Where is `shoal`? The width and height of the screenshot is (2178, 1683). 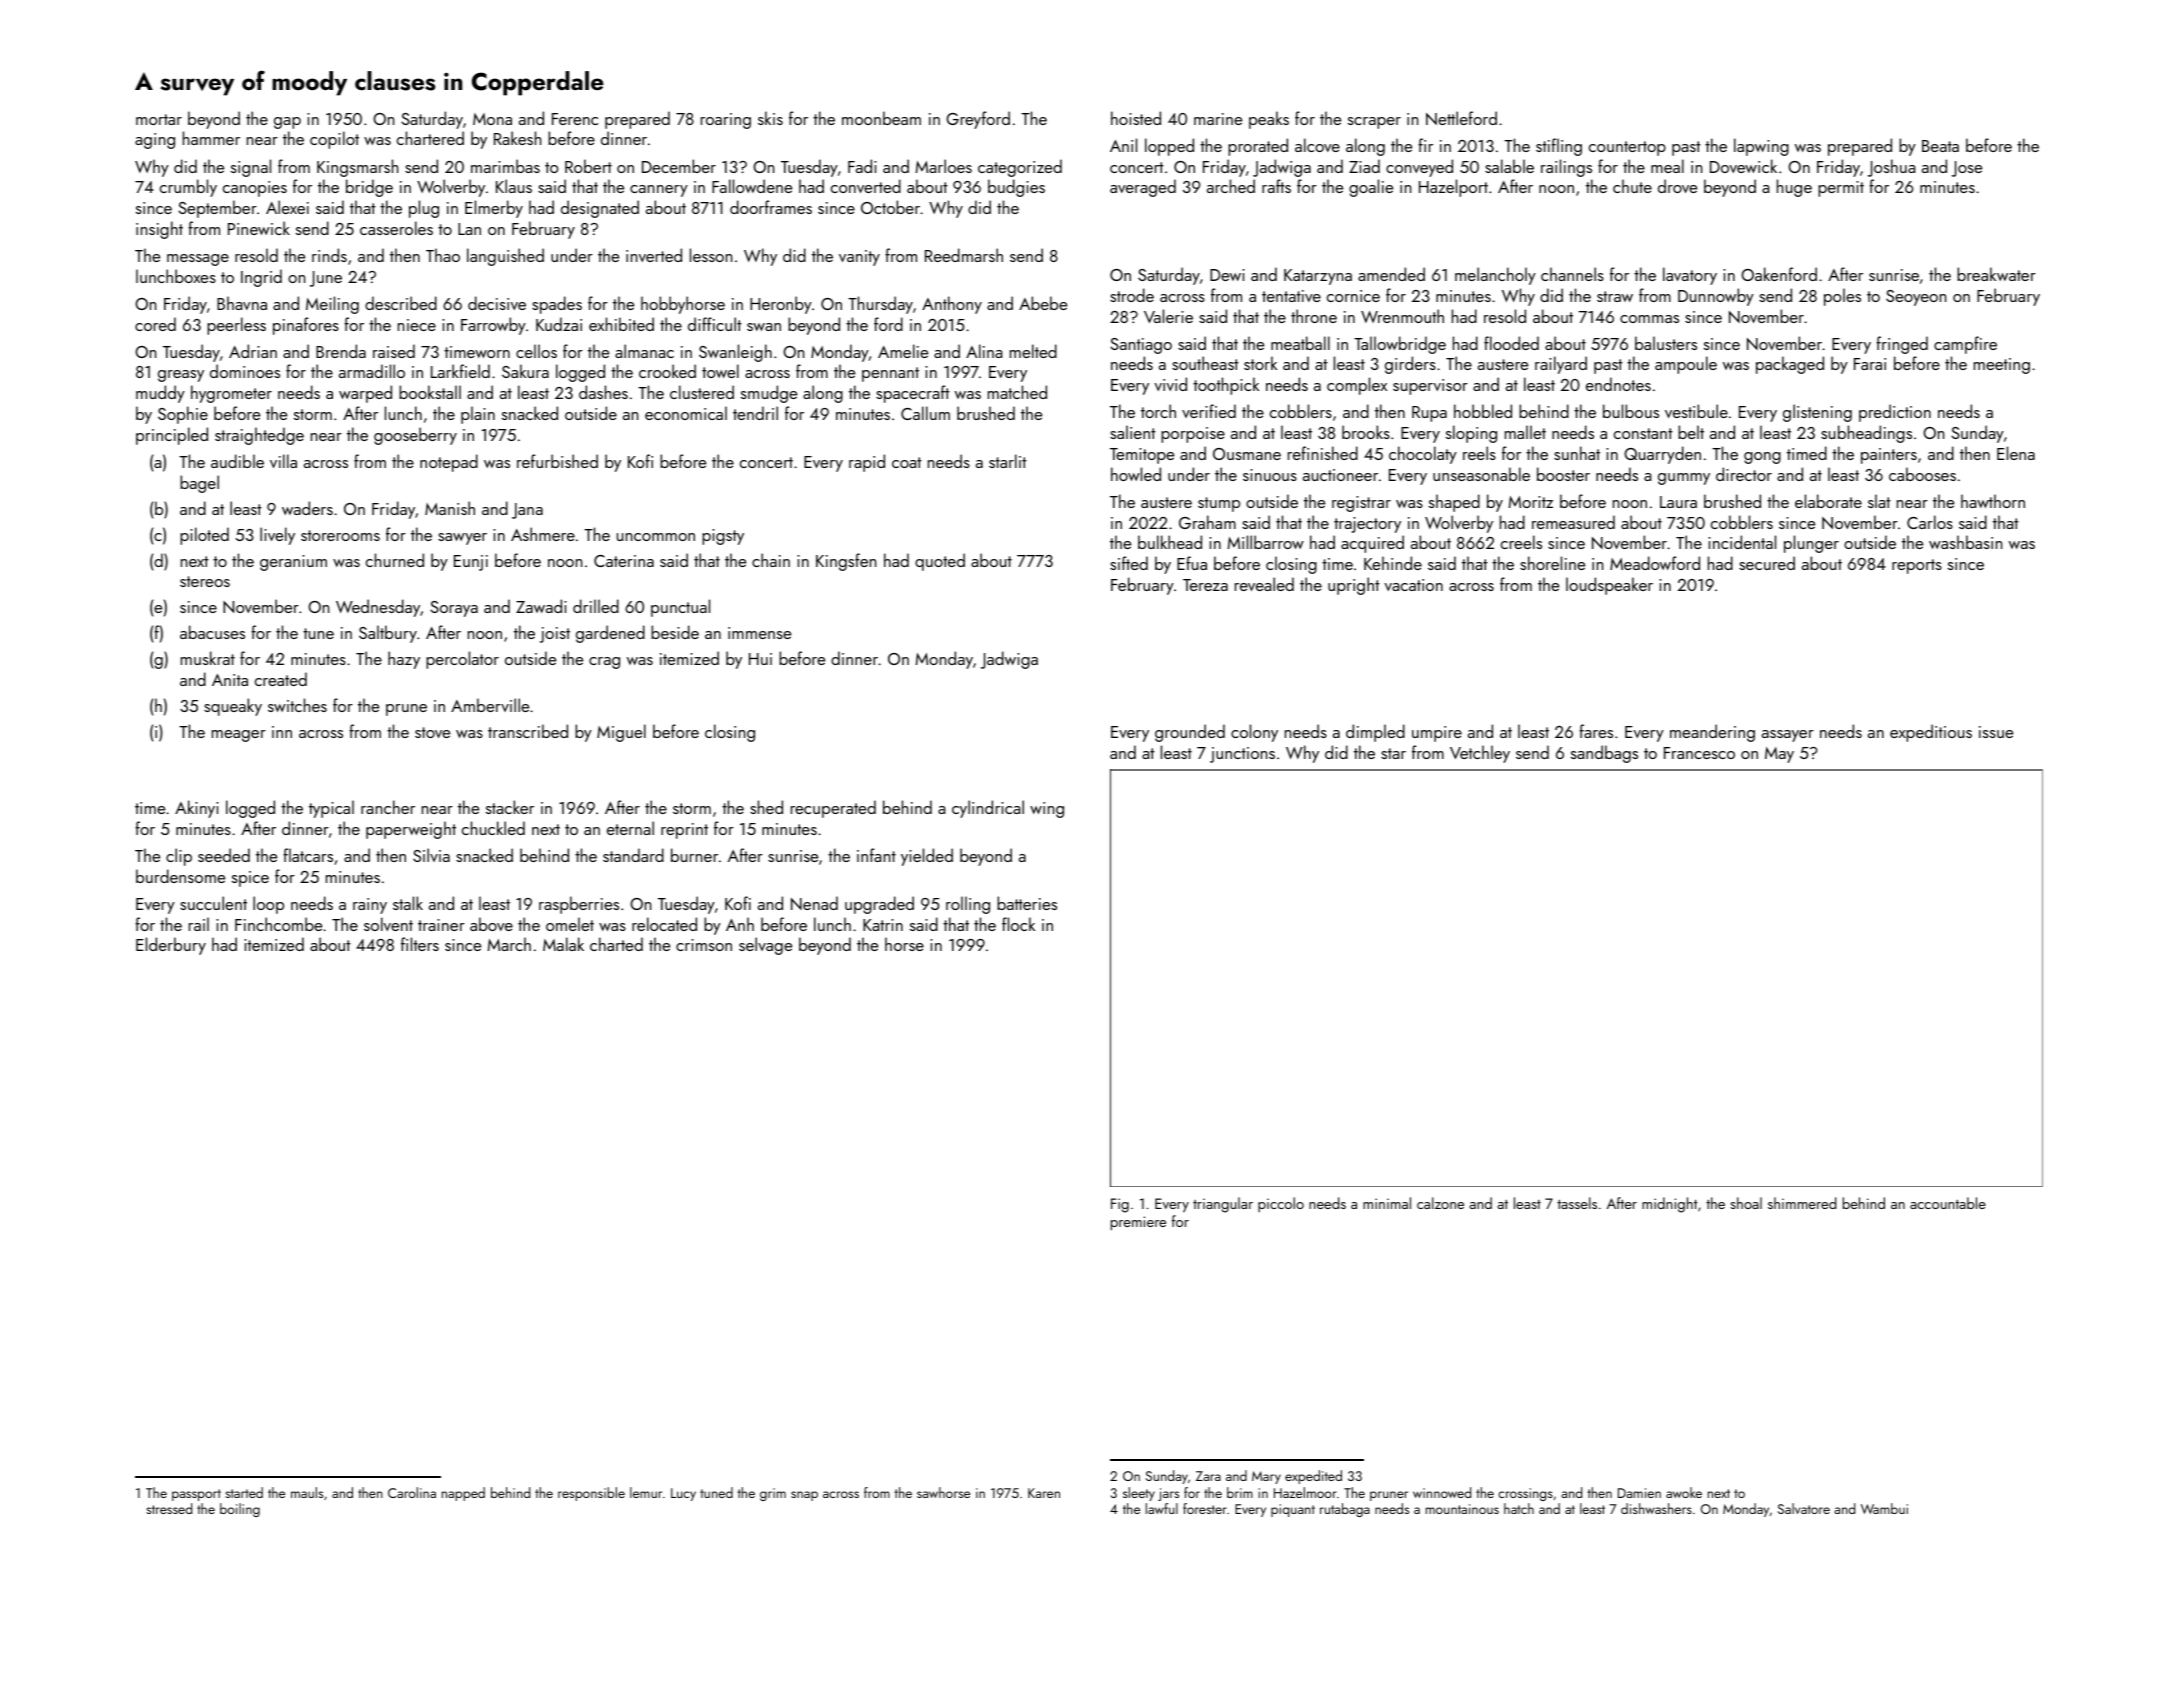 shoal is located at coordinates (1746, 1203).
